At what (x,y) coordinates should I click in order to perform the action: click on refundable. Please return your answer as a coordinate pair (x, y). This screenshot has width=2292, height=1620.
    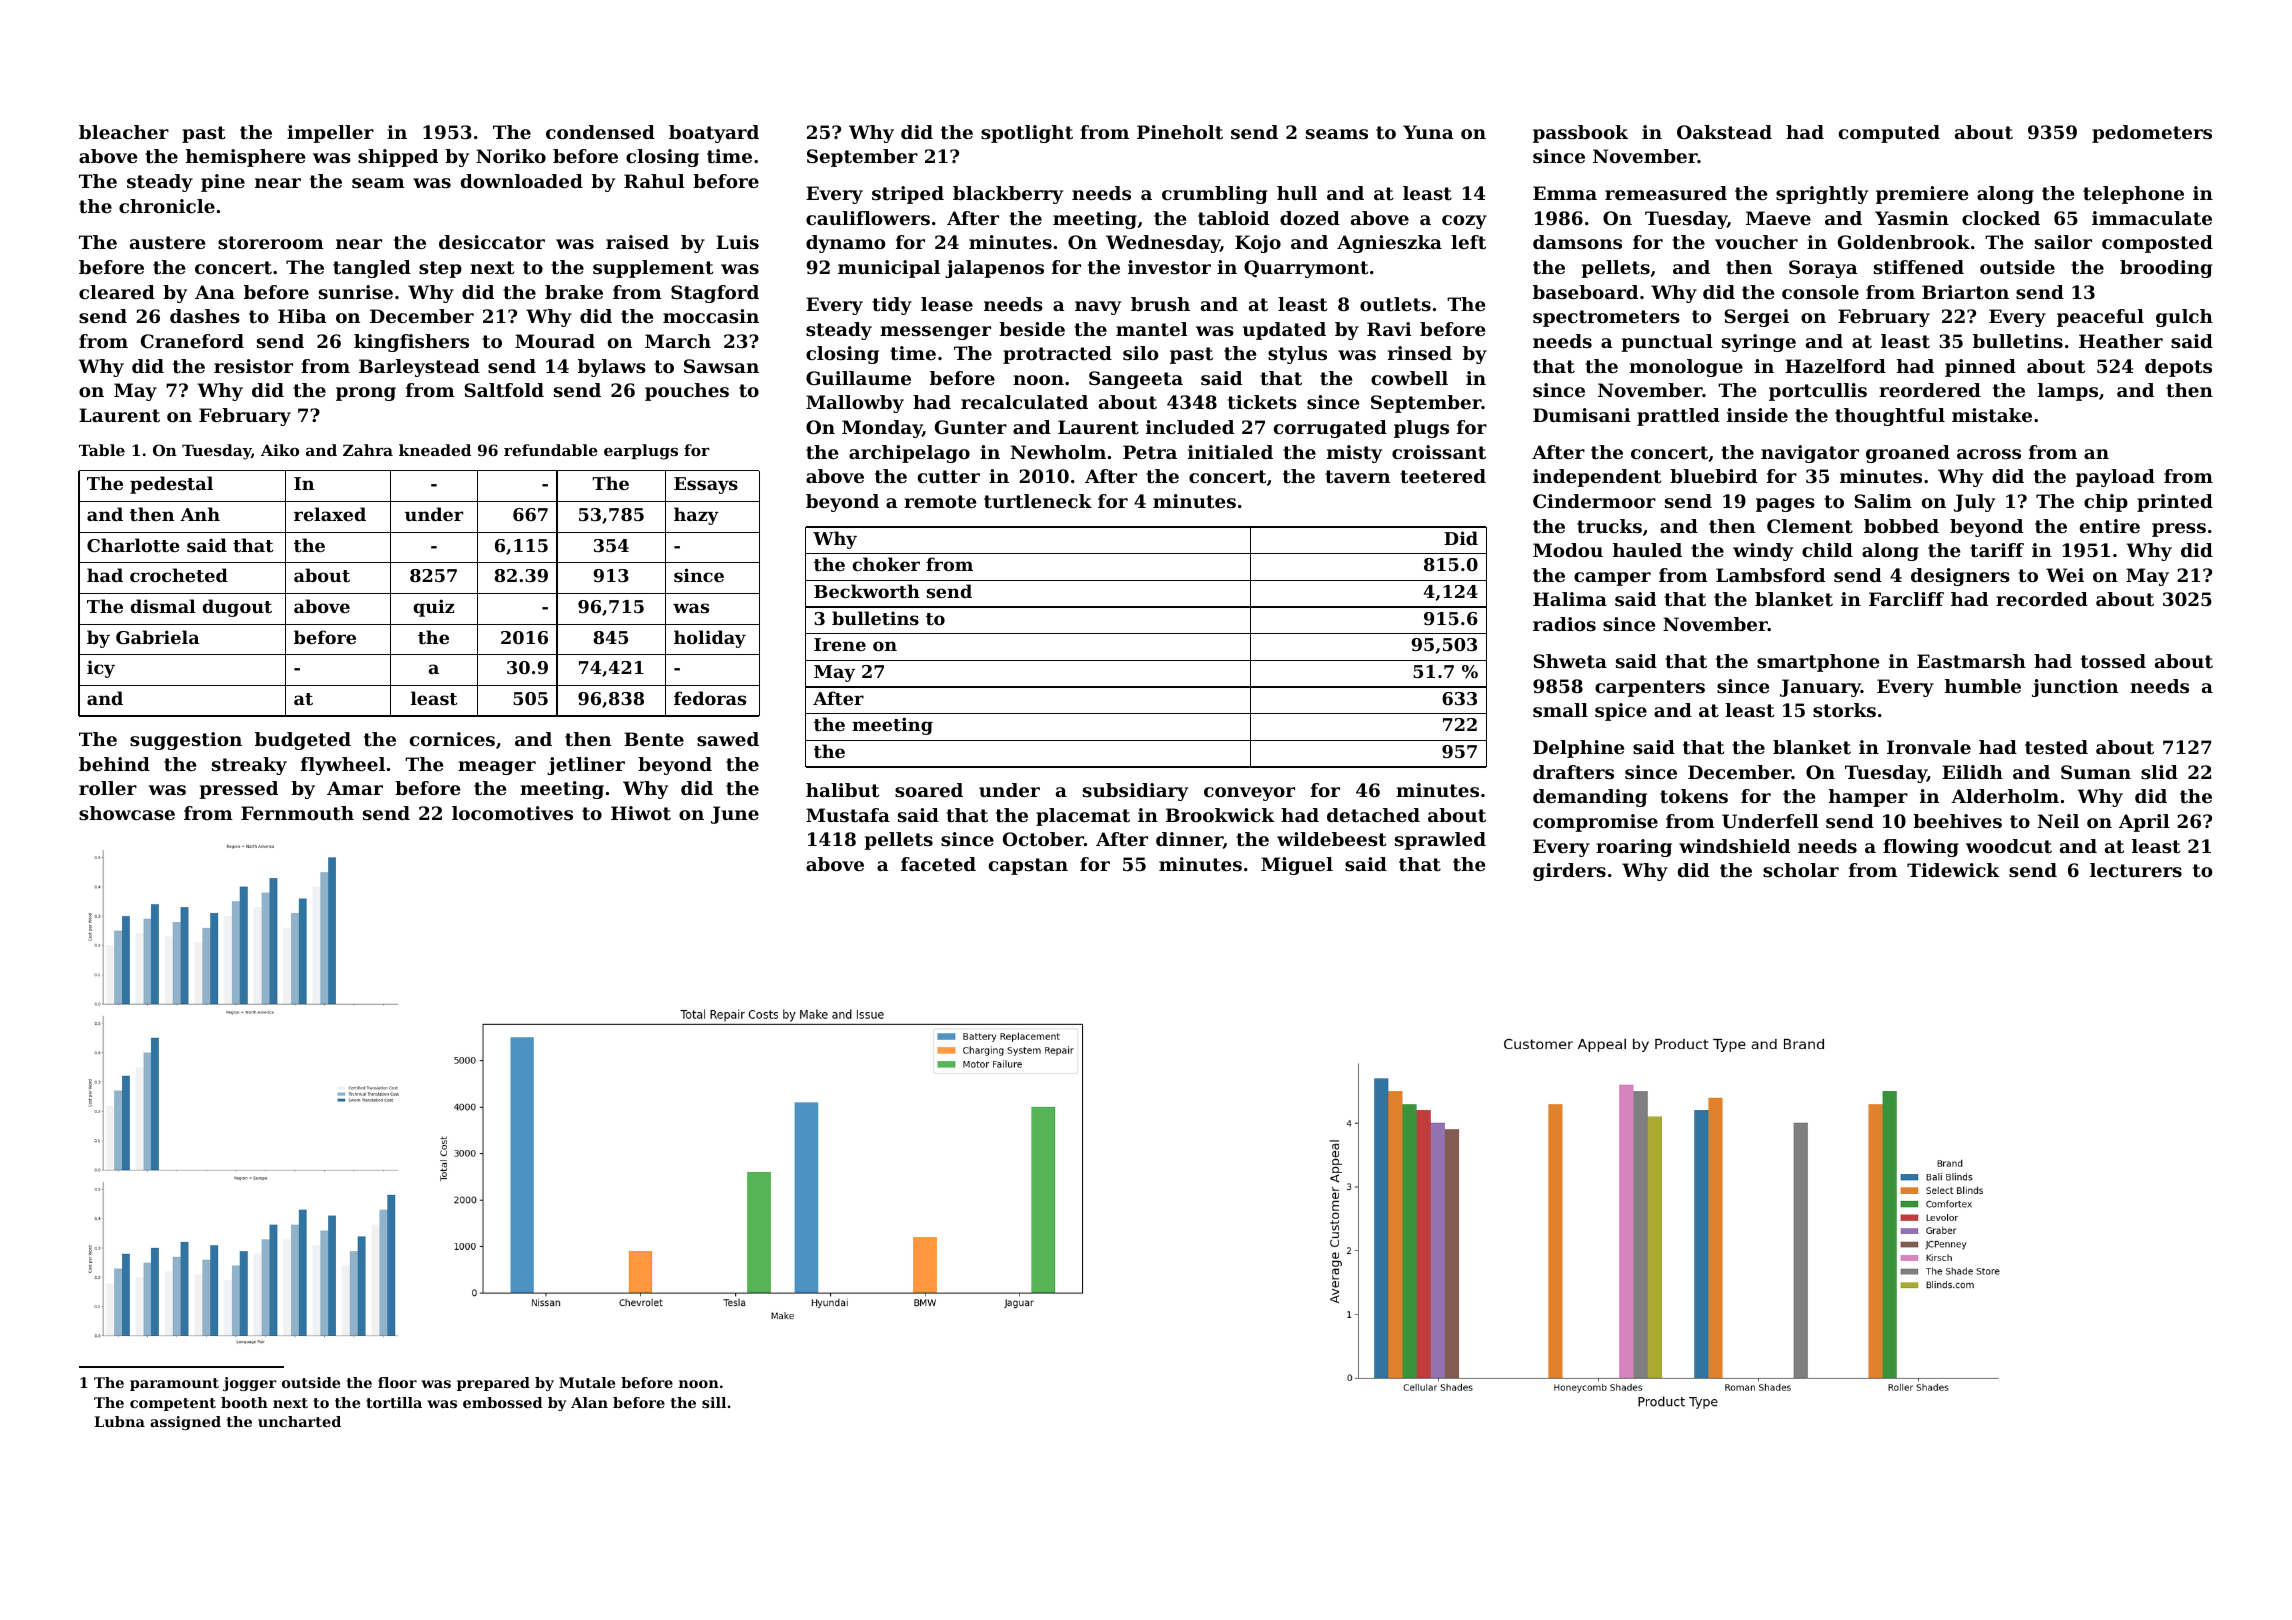
    Looking at the image, I should click on (551, 450).
